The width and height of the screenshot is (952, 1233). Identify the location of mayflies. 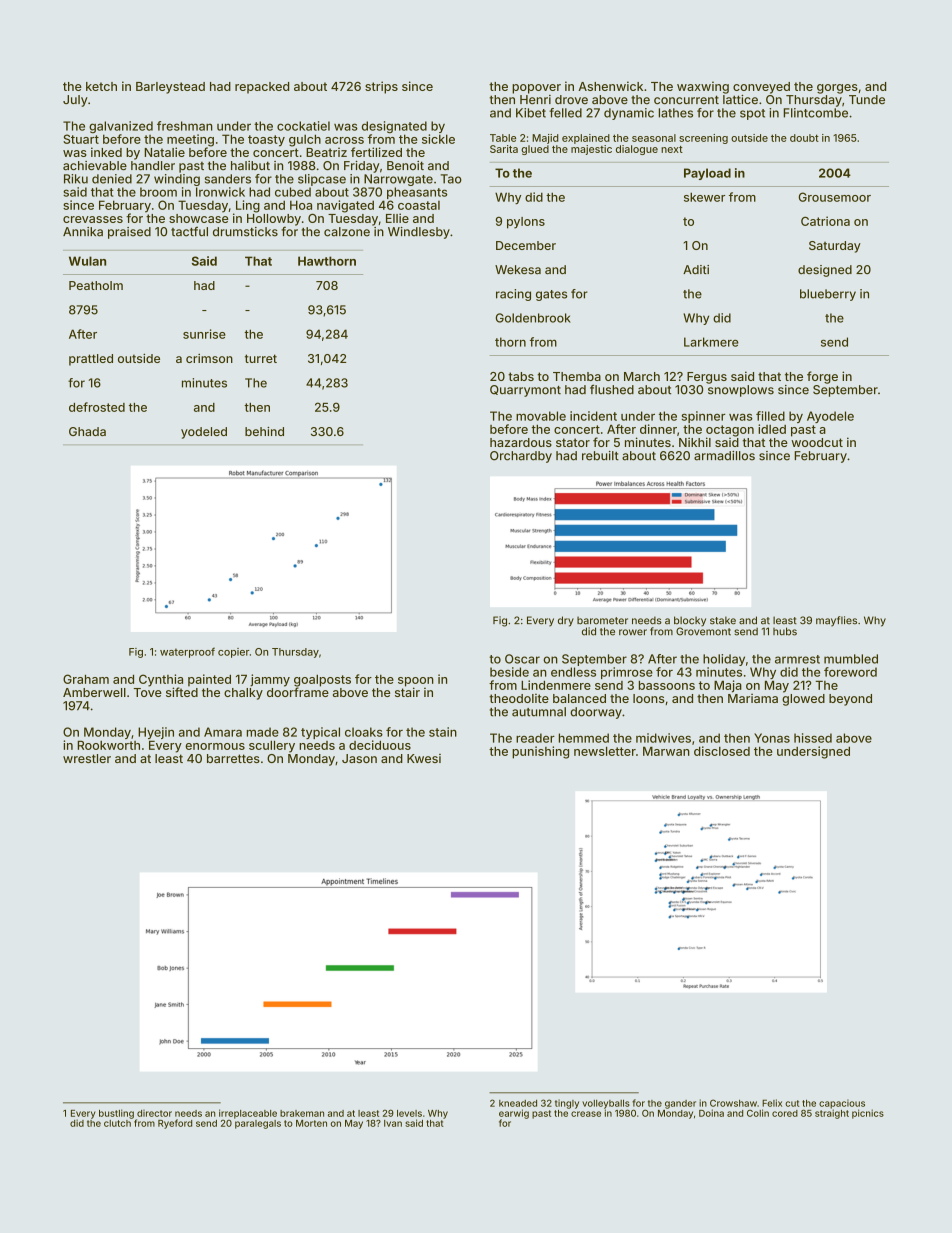
(836, 621).
